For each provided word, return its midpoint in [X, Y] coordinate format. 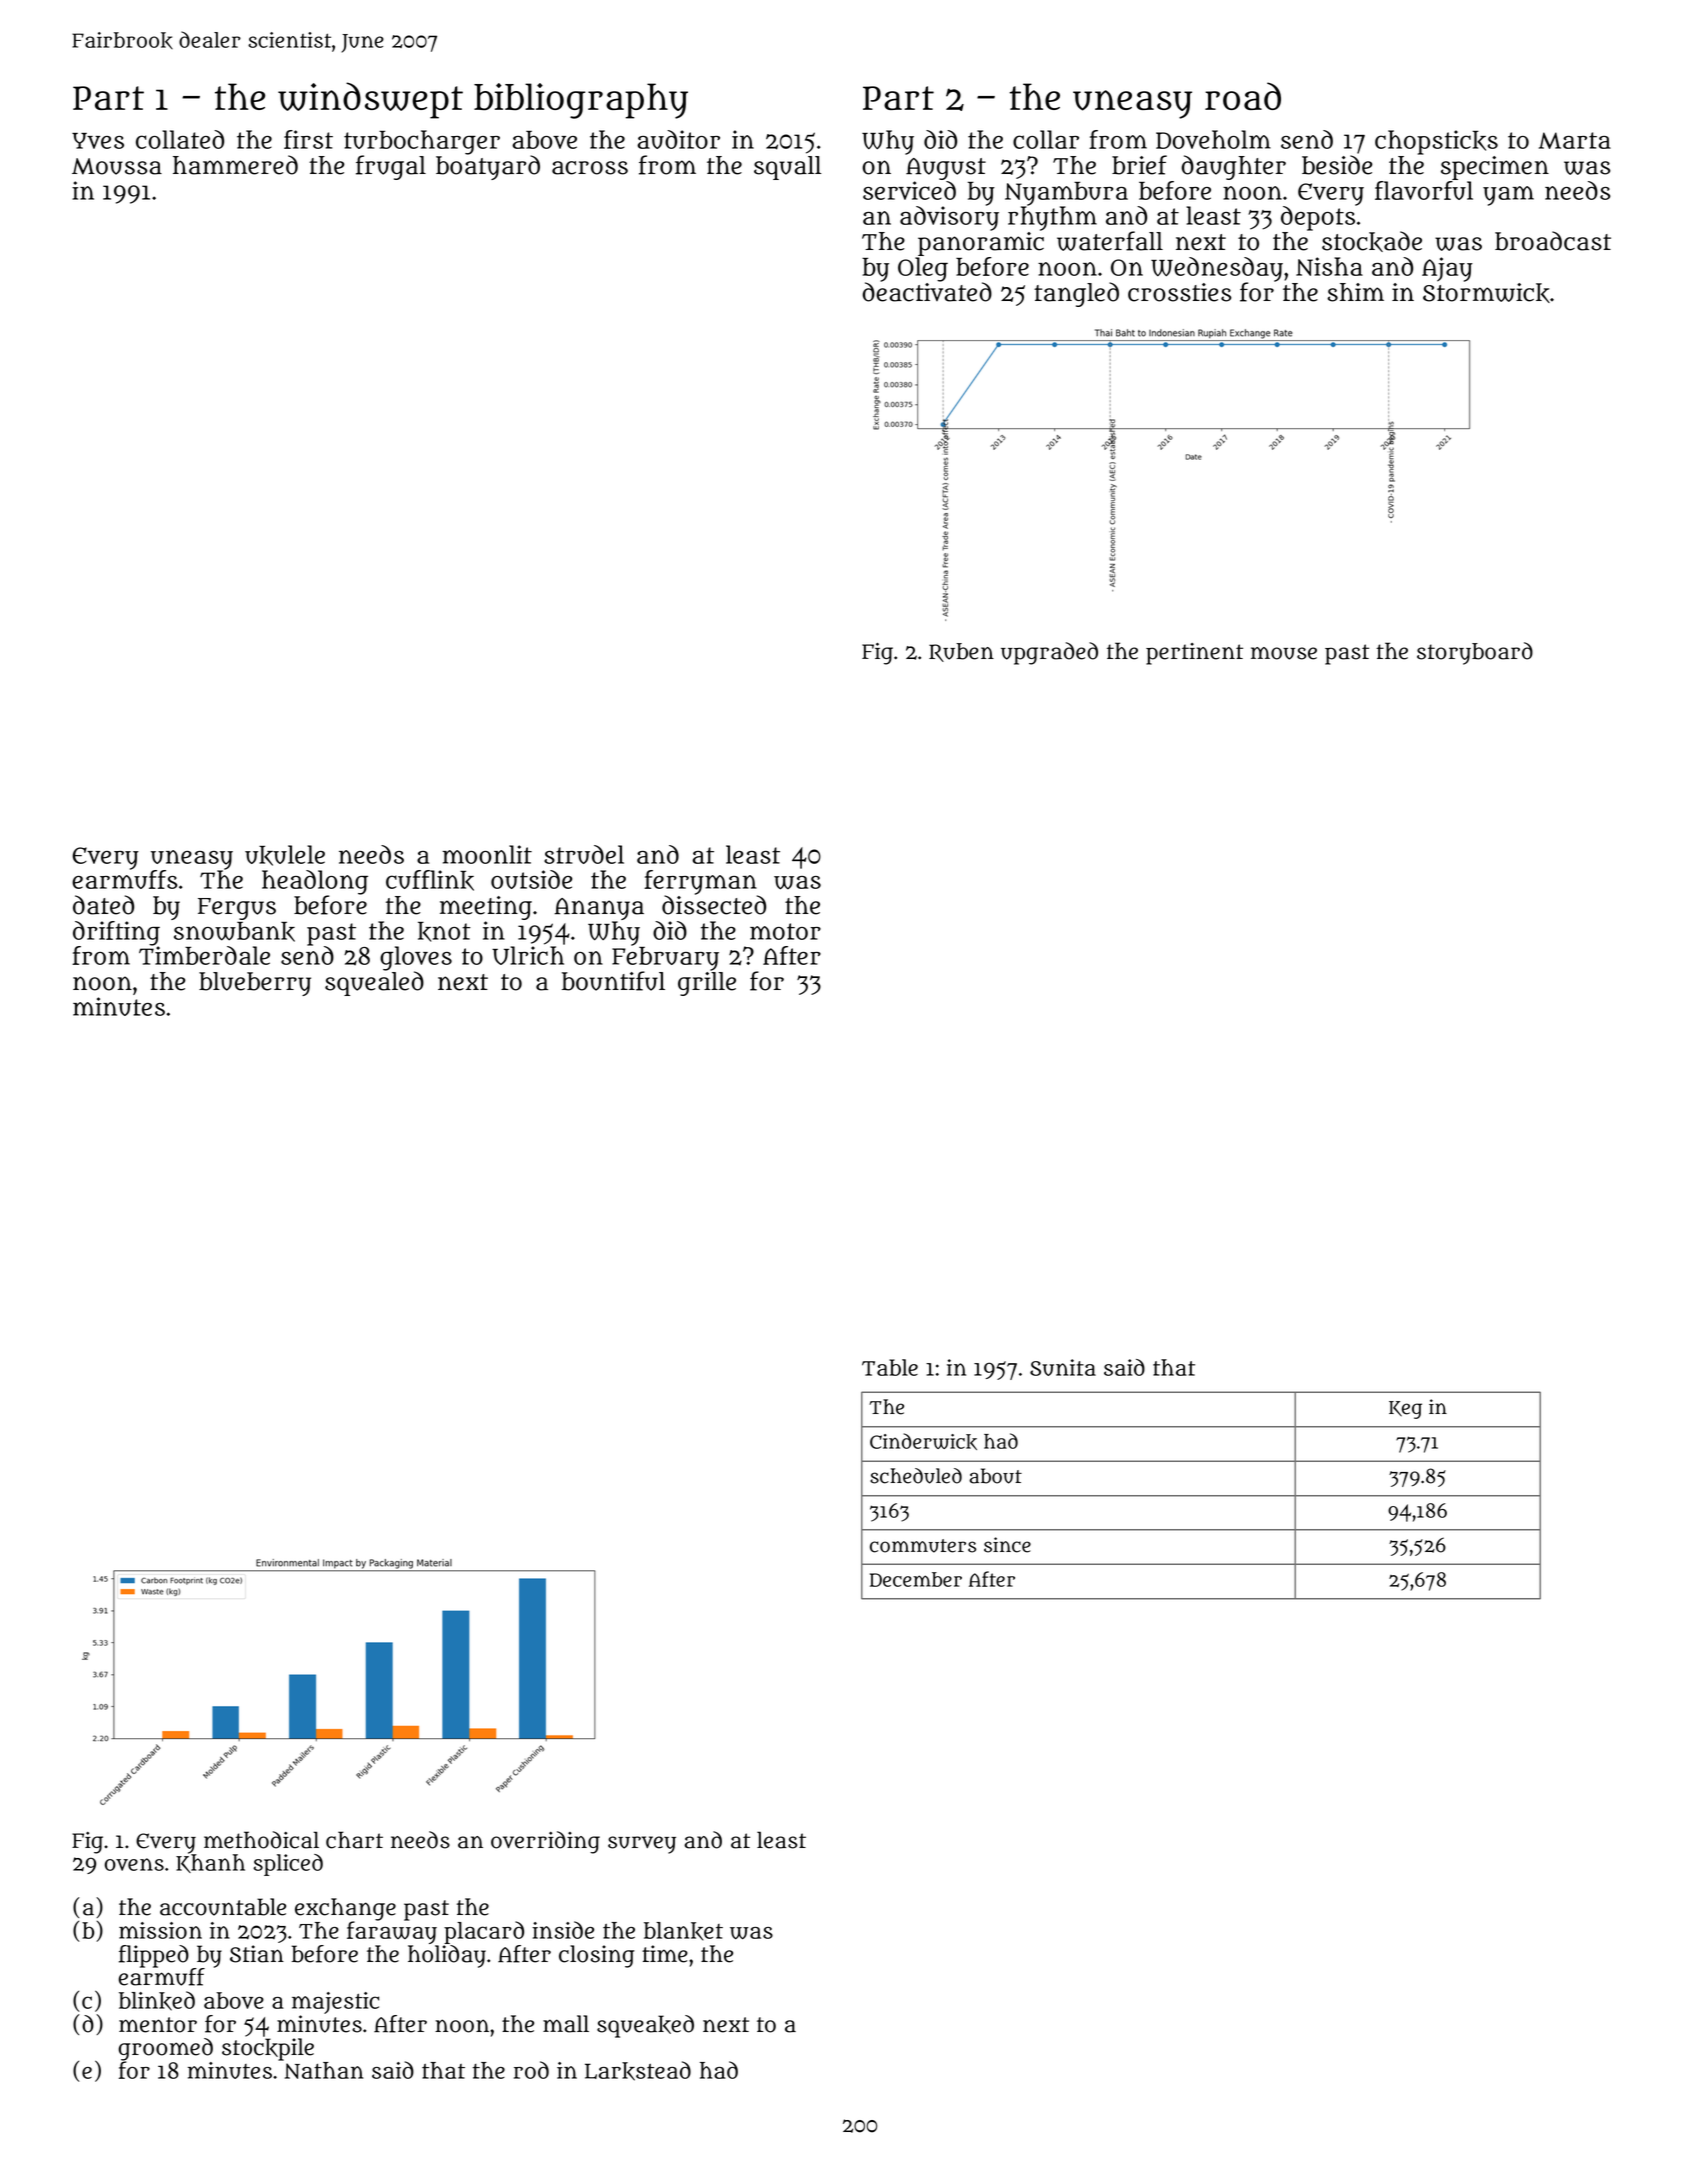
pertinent [1194, 654]
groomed [165, 2049]
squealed [374, 983]
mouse [1284, 653]
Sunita [1063, 1367]
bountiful [613, 981]
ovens [134, 1864]
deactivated [927, 292]
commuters [923, 1546]
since [1007, 1545]
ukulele [285, 855]
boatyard [488, 167]
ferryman [700, 882]
